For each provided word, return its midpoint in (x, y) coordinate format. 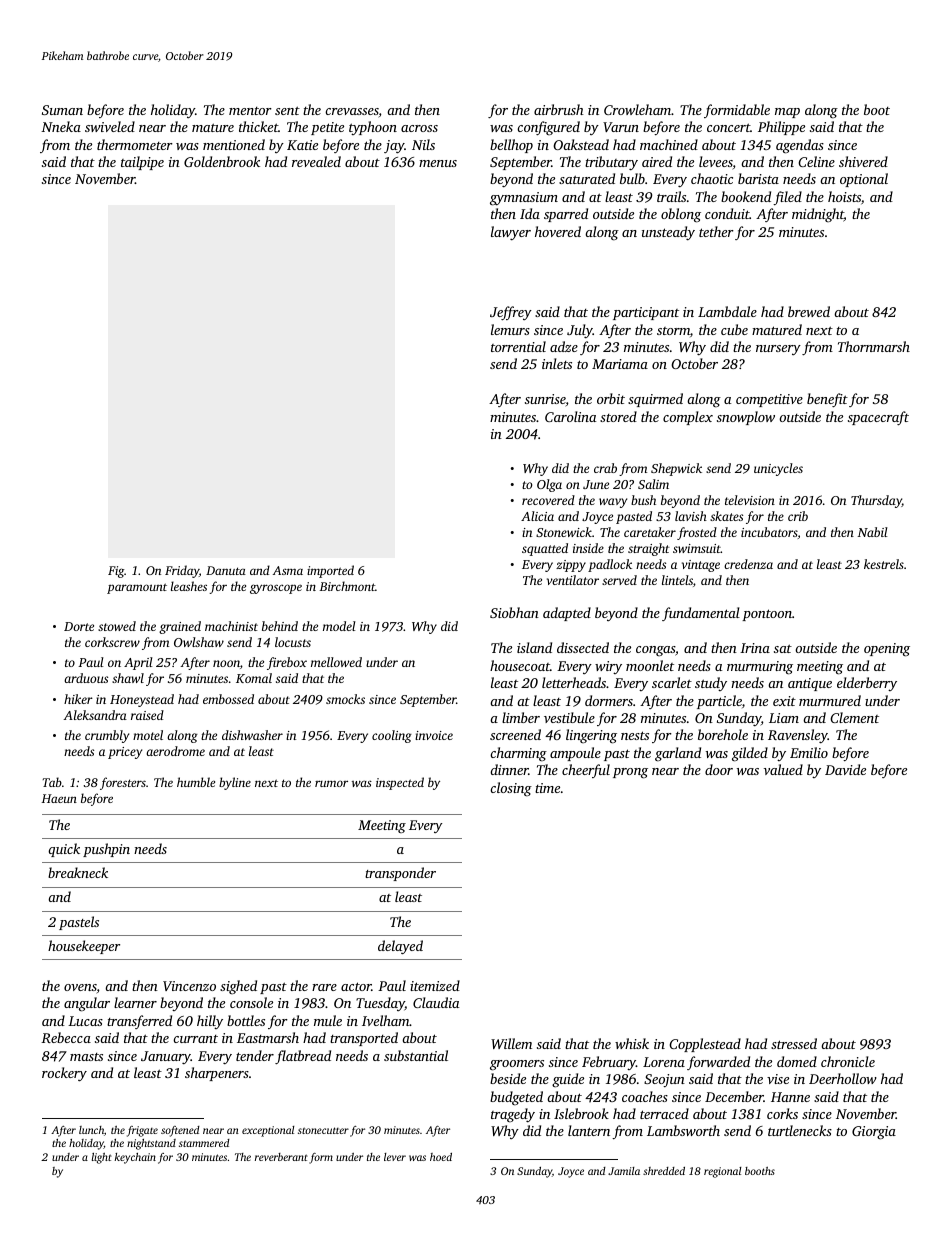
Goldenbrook (222, 161)
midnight (818, 215)
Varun (621, 127)
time (547, 788)
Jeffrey (511, 313)
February (609, 1063)
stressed (794, 1043)
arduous (86, 678)
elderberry (867, 684)
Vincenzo (189, 986)
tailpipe (142, 163)
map (787, 113)
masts (86, 1057)
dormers (609, 700)
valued (783, 769)
